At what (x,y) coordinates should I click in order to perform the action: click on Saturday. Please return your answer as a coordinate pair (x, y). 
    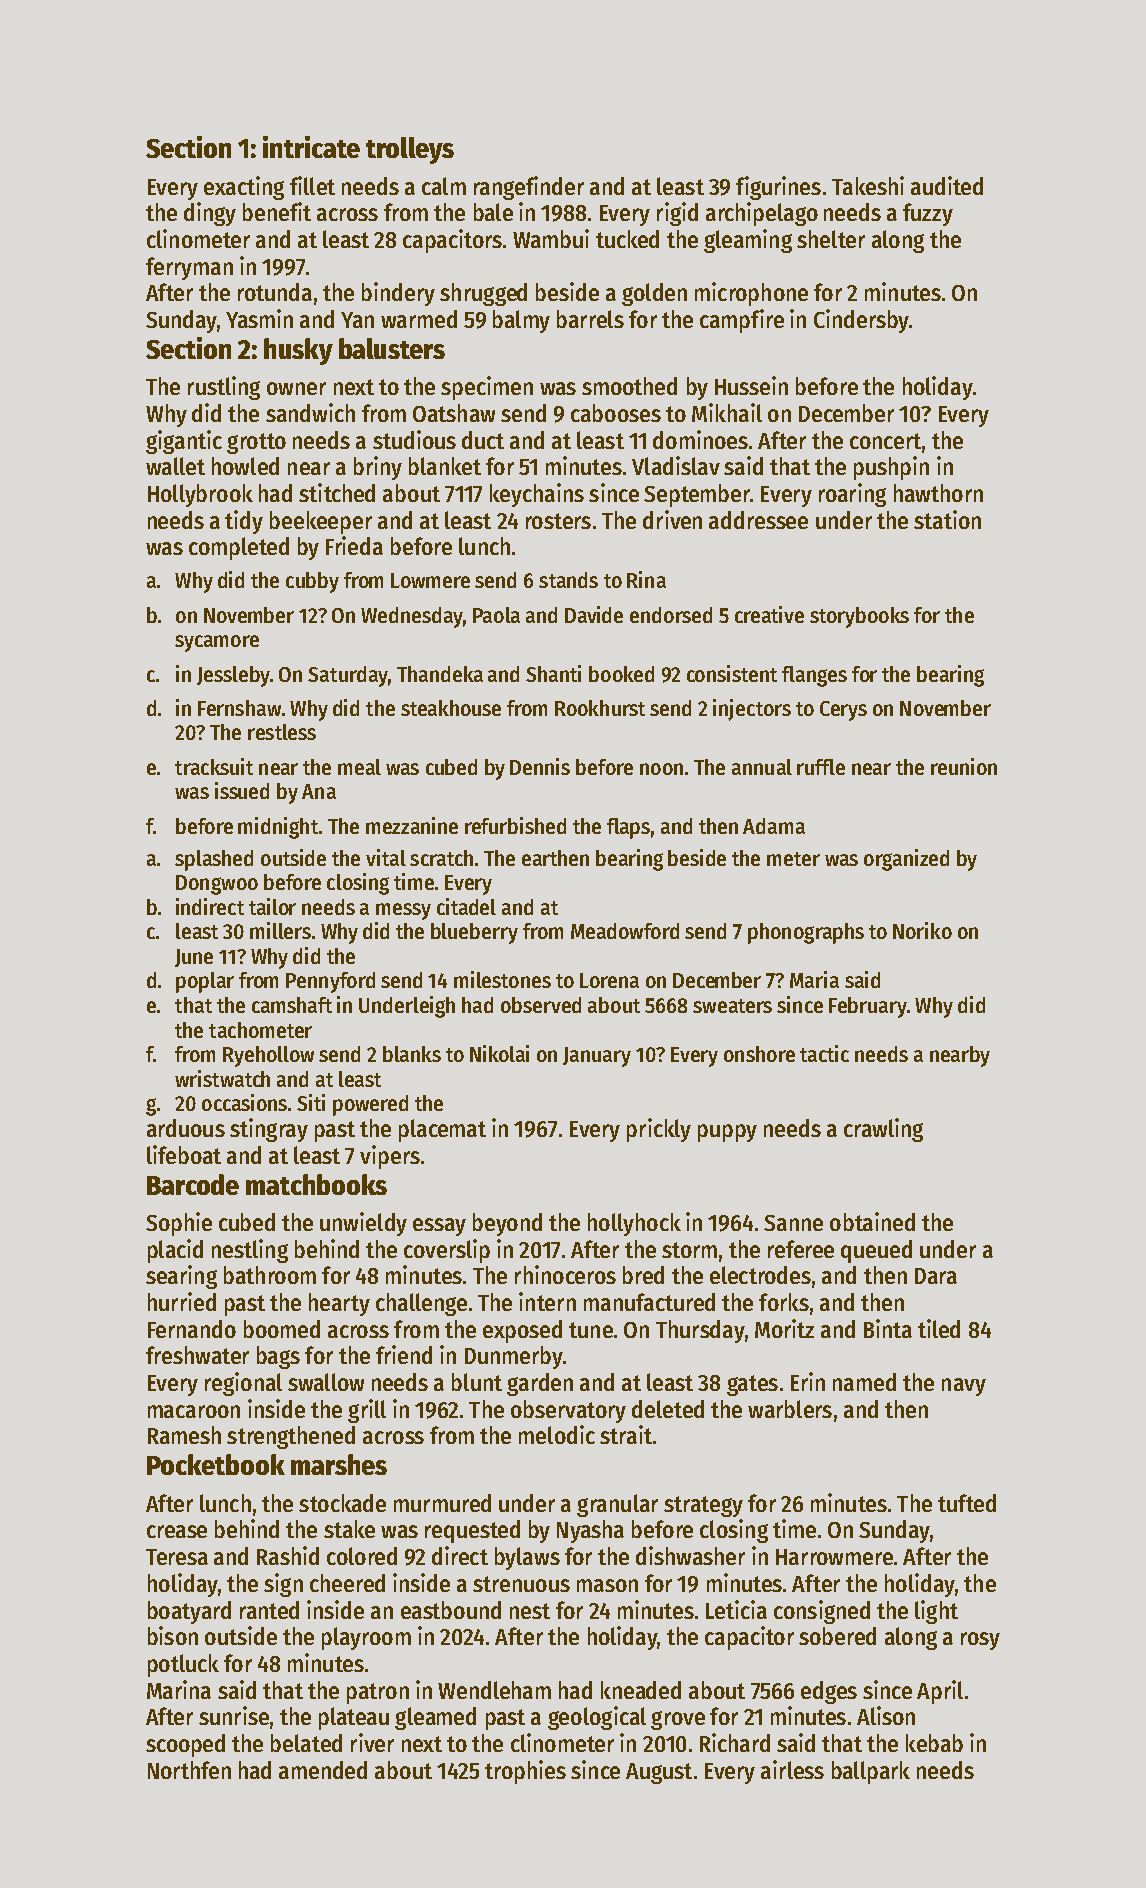
    Looking at the image, I should click on (348, 676).
